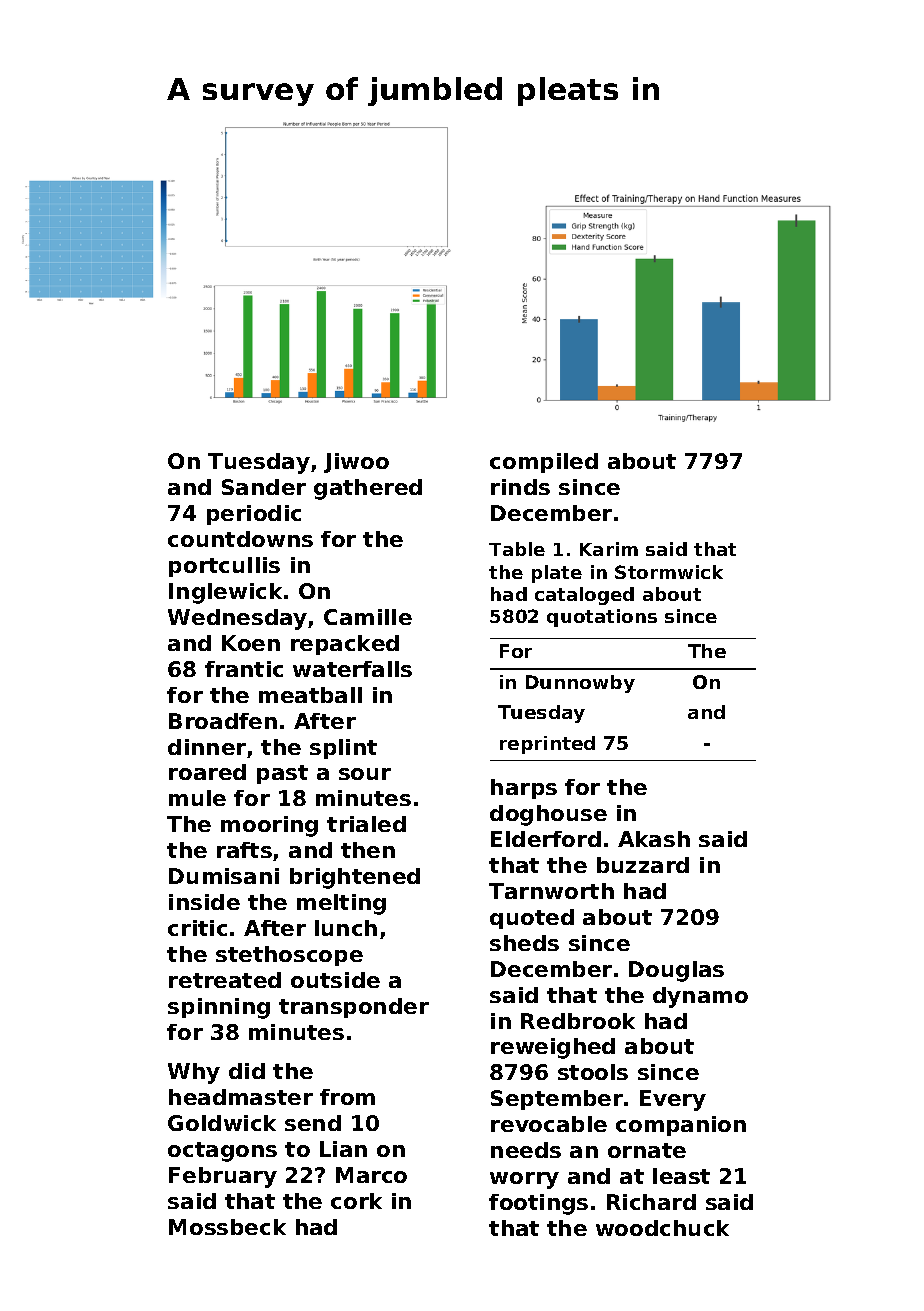 The height and width of the screenshot is (1311, 924). What do you see at coordinates (654, 839) in the screenshot?
I see `Akash` at bounding box center [654, 839].
